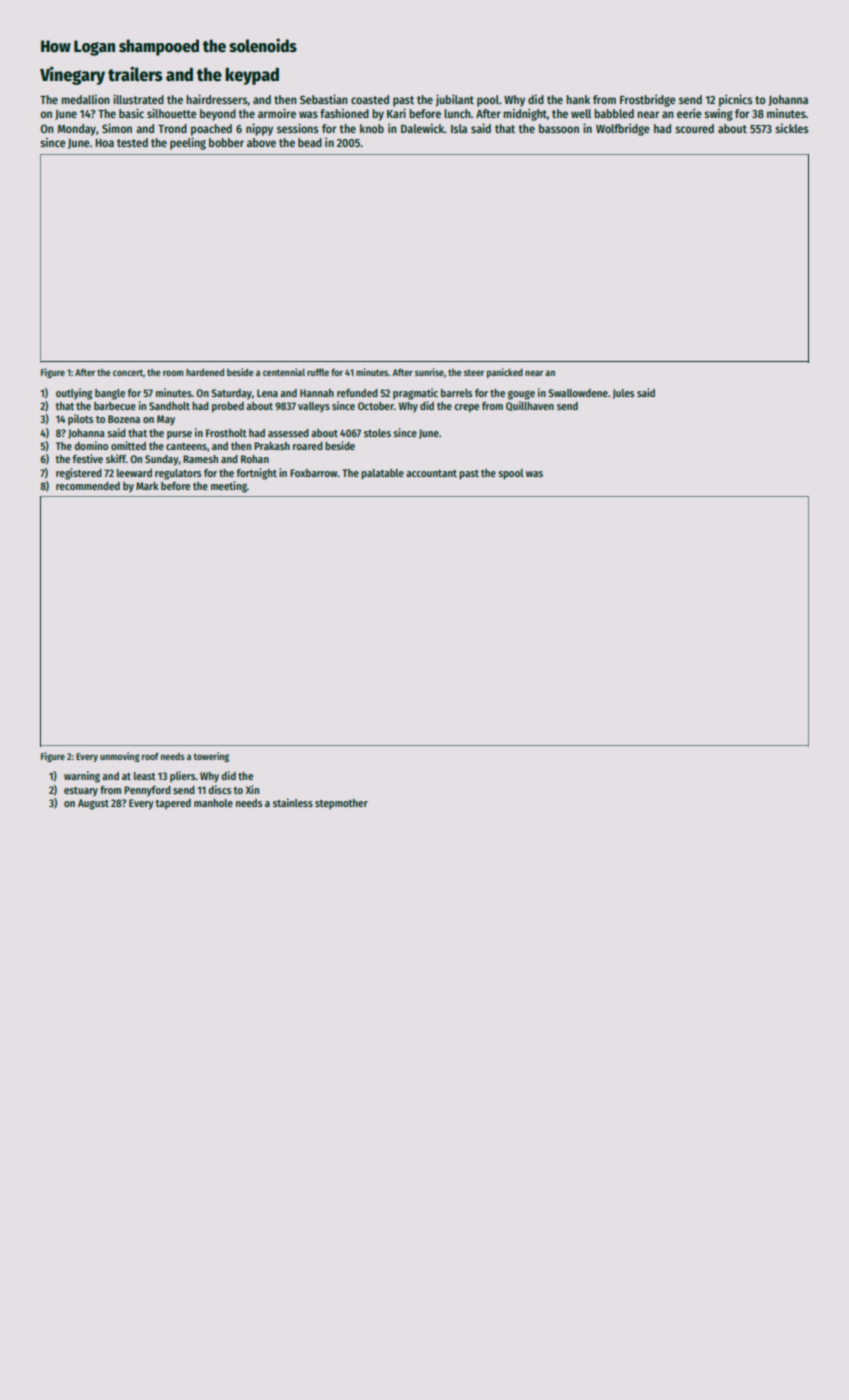 This image has width=849, height=1400. Describe the element at coordinates (431, 473) in the image. I see `accountant` at that location.
